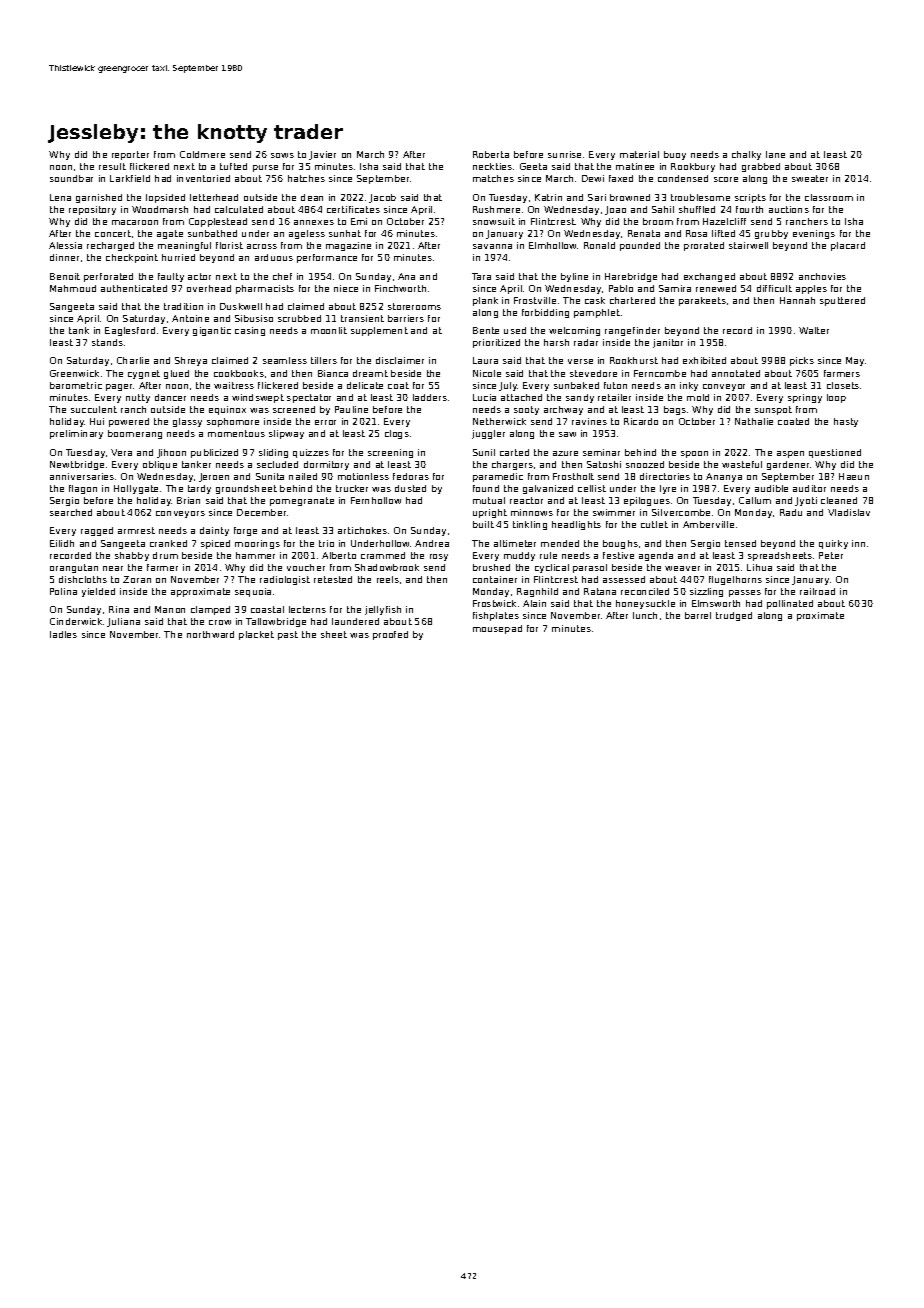 This document has width=924, height=1308. I want to click on Roberta, so click(491, 154).
